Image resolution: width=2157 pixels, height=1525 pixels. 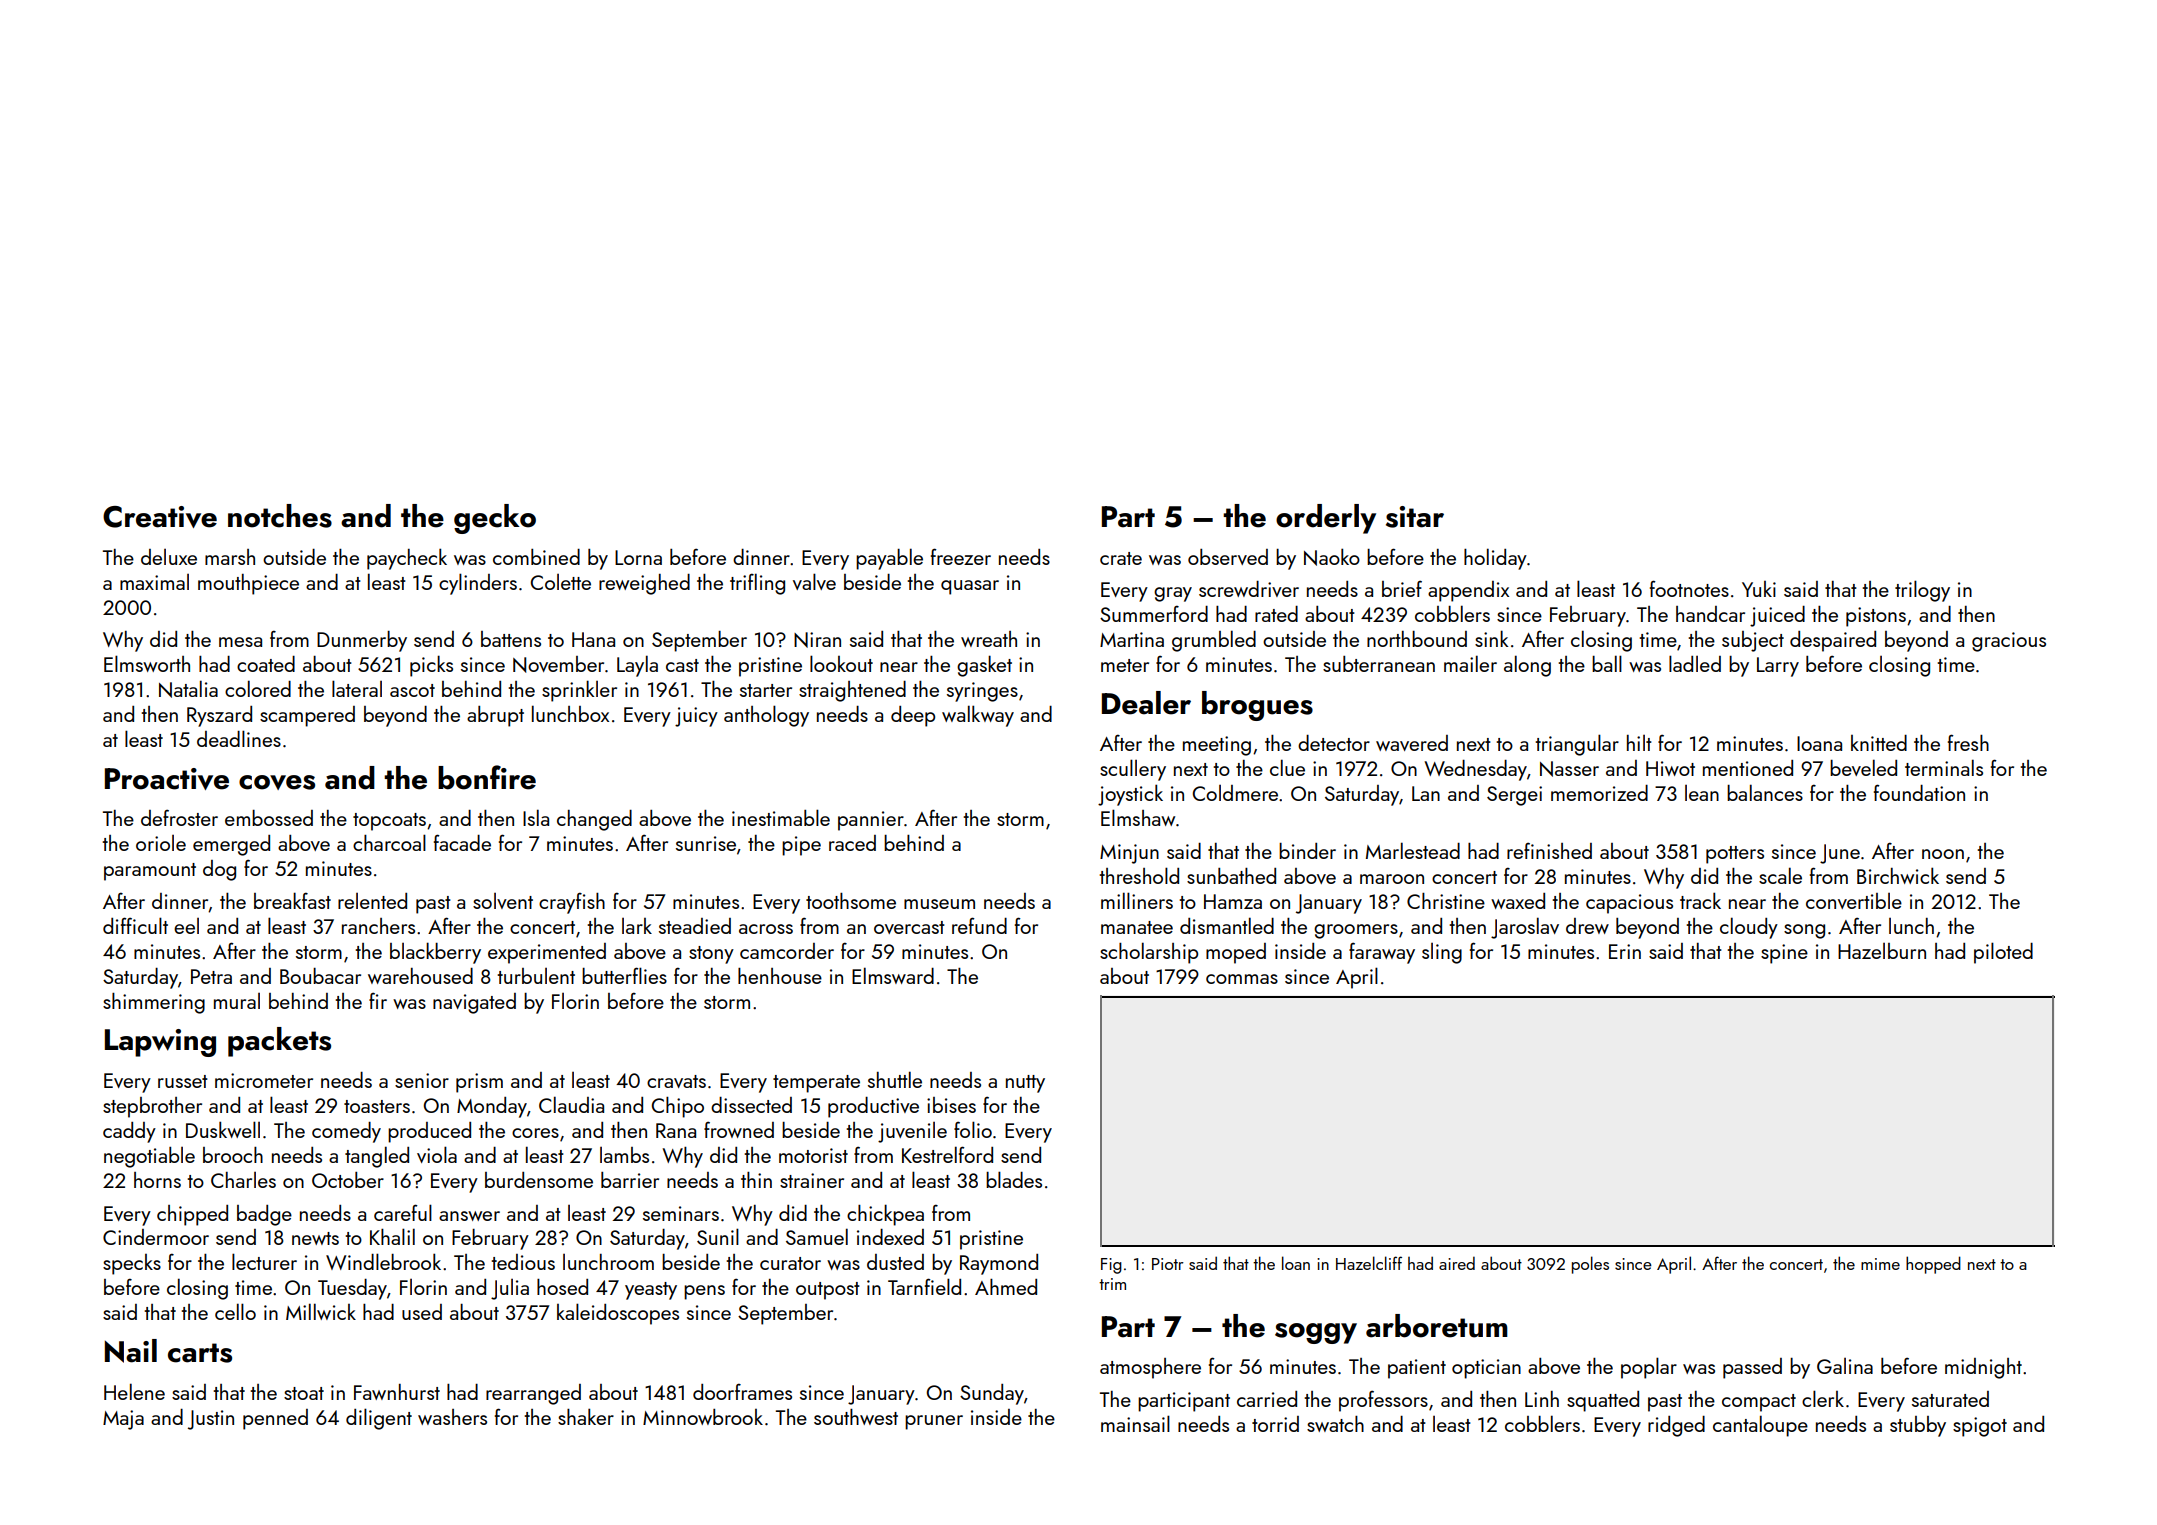 What do you see at coordinates (1233, 901) in the screenshot?
I see `Hamza` at bounding box center [1233, 901].
